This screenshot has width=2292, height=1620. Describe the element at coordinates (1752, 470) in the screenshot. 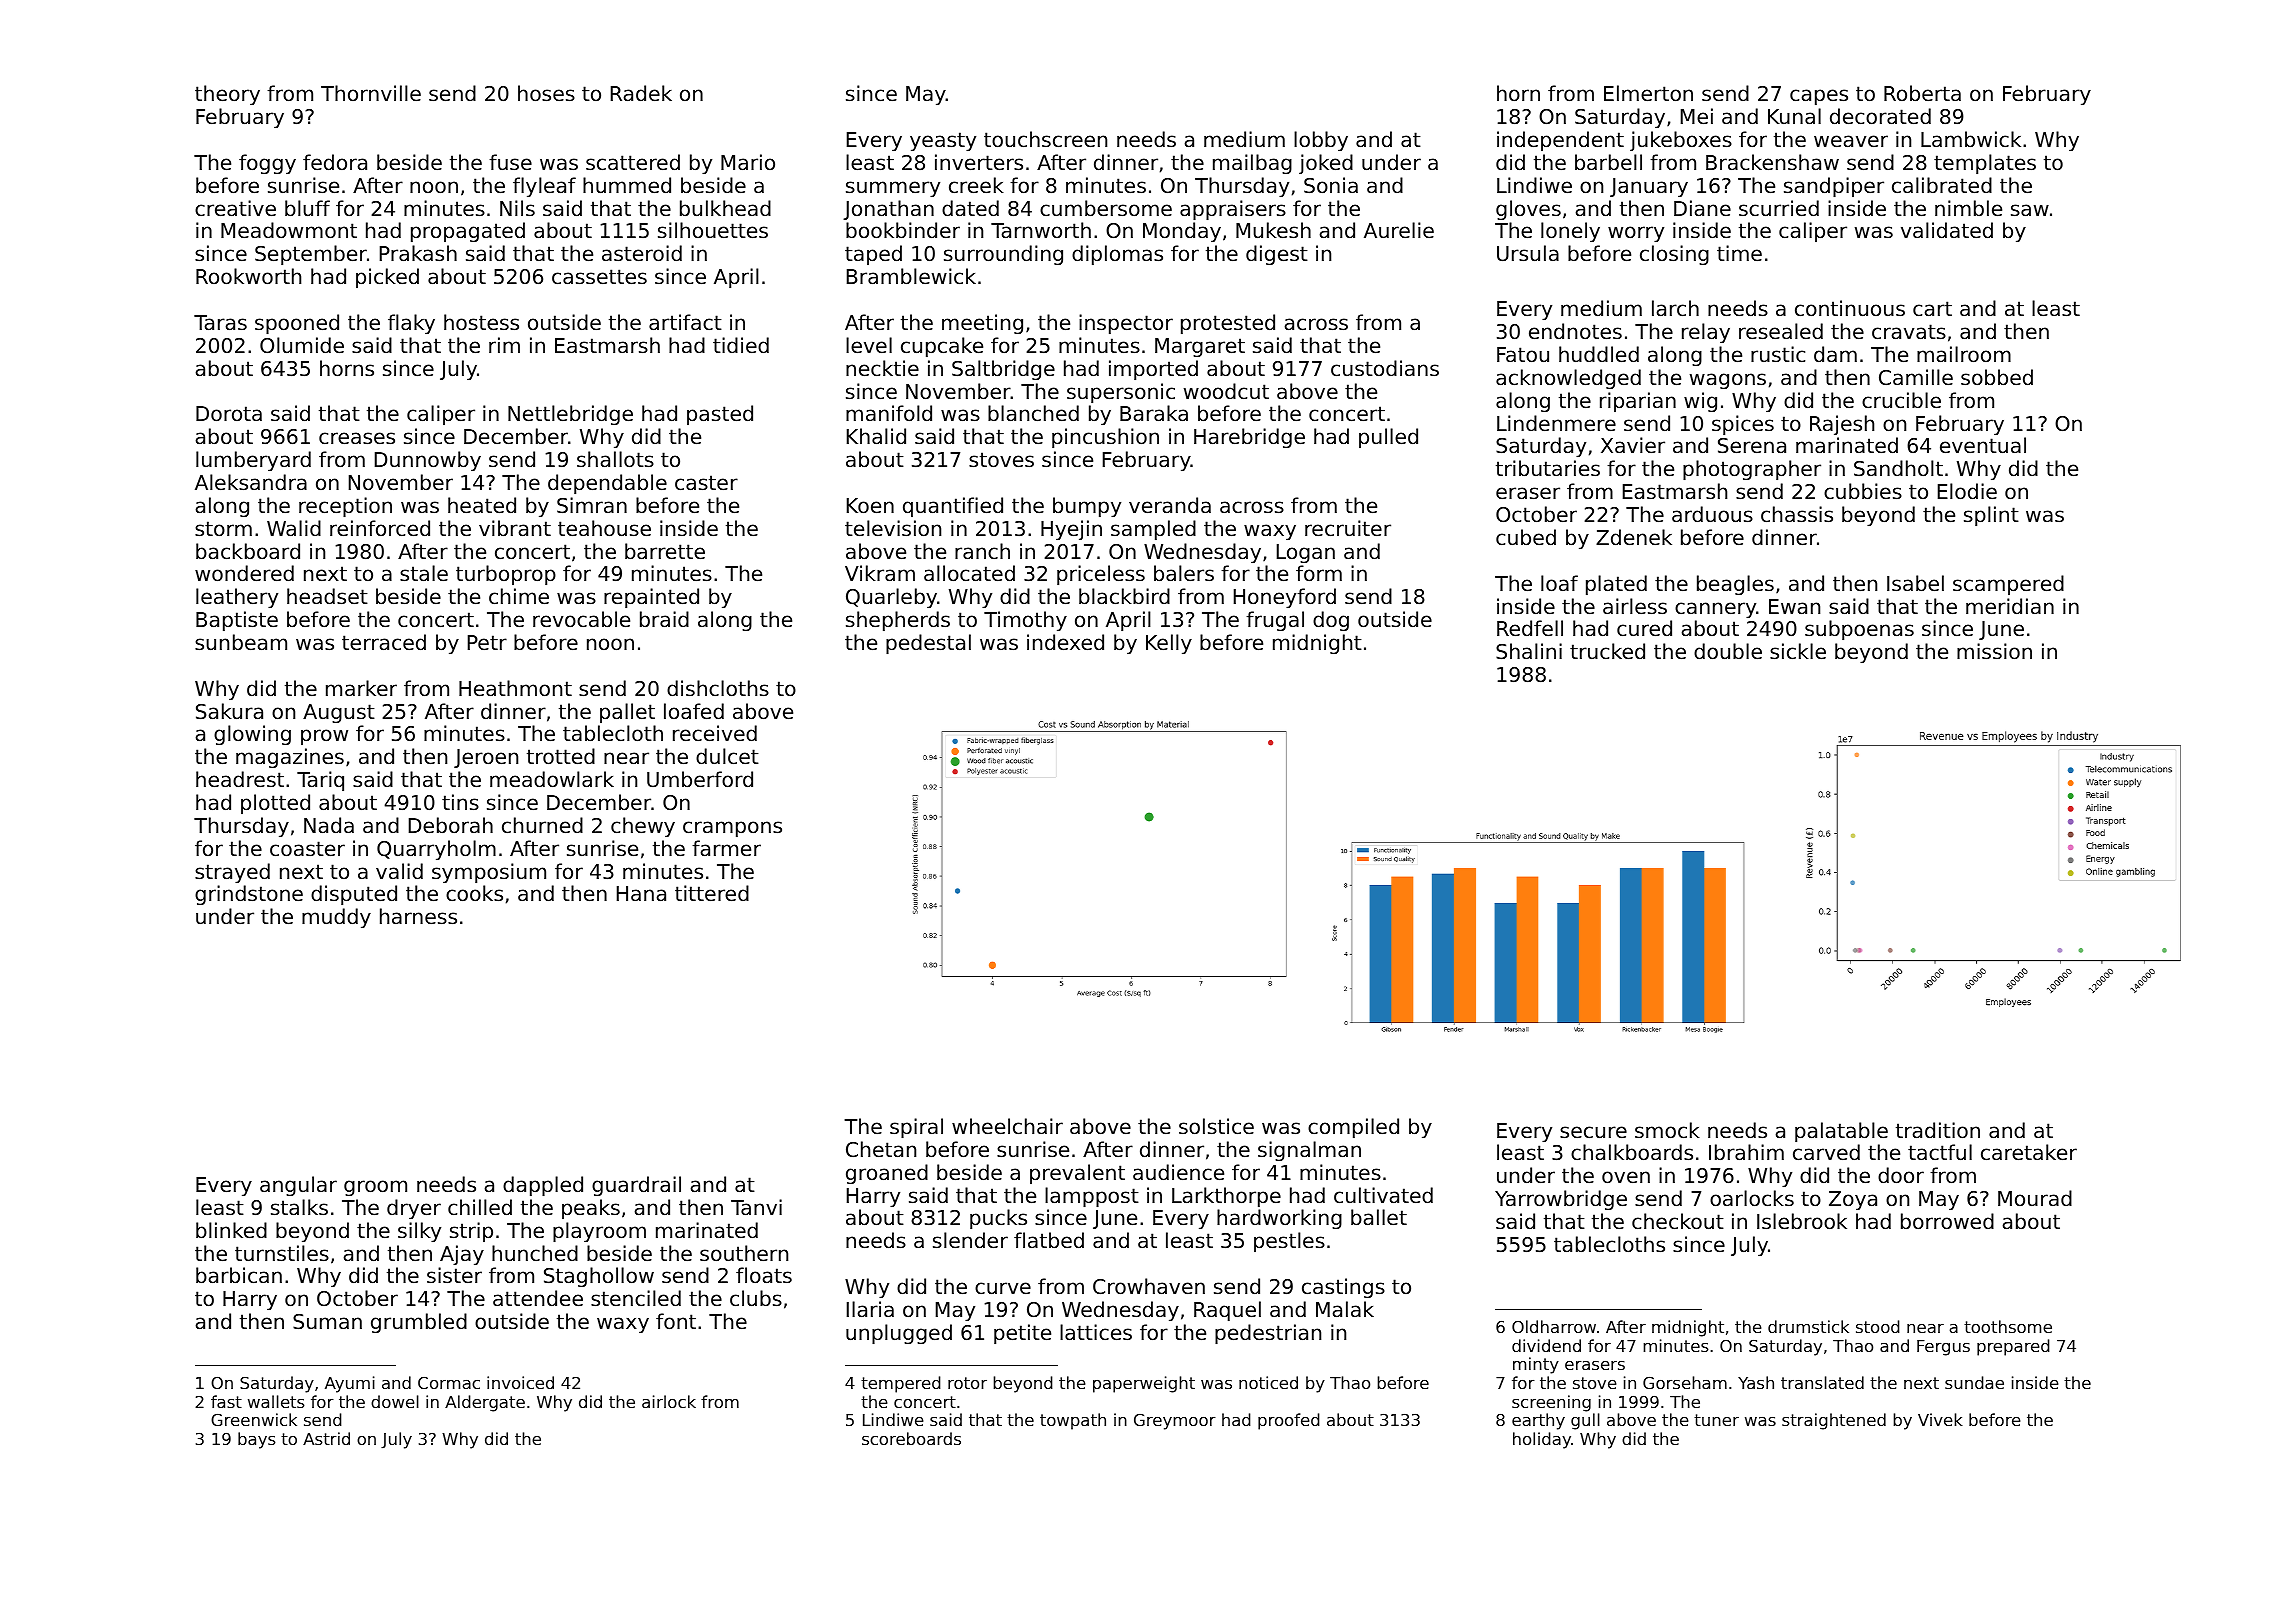

I see `photographer` at that location.
